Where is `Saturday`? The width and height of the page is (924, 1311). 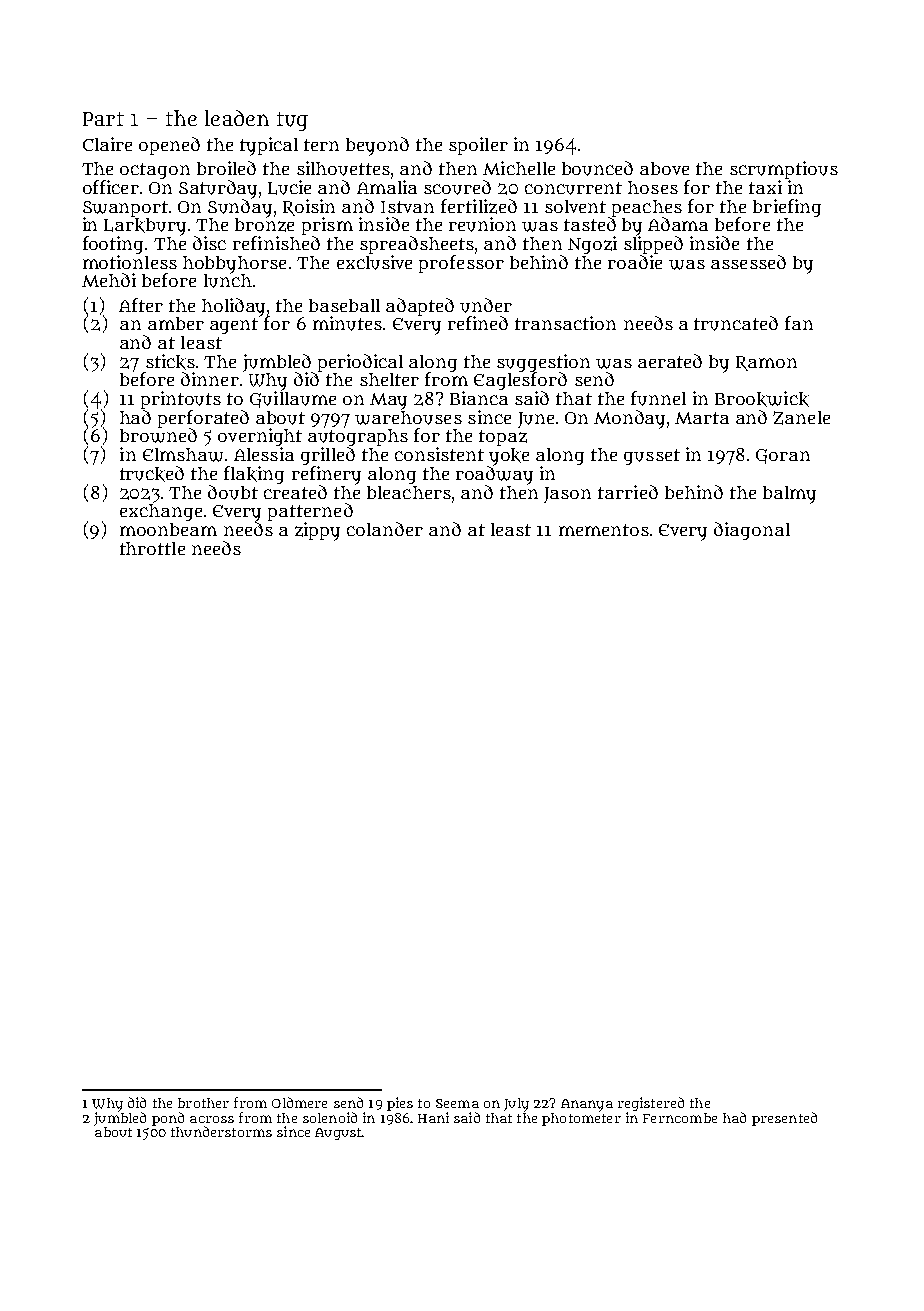 Saturday is located at coordinates (218, 189).
